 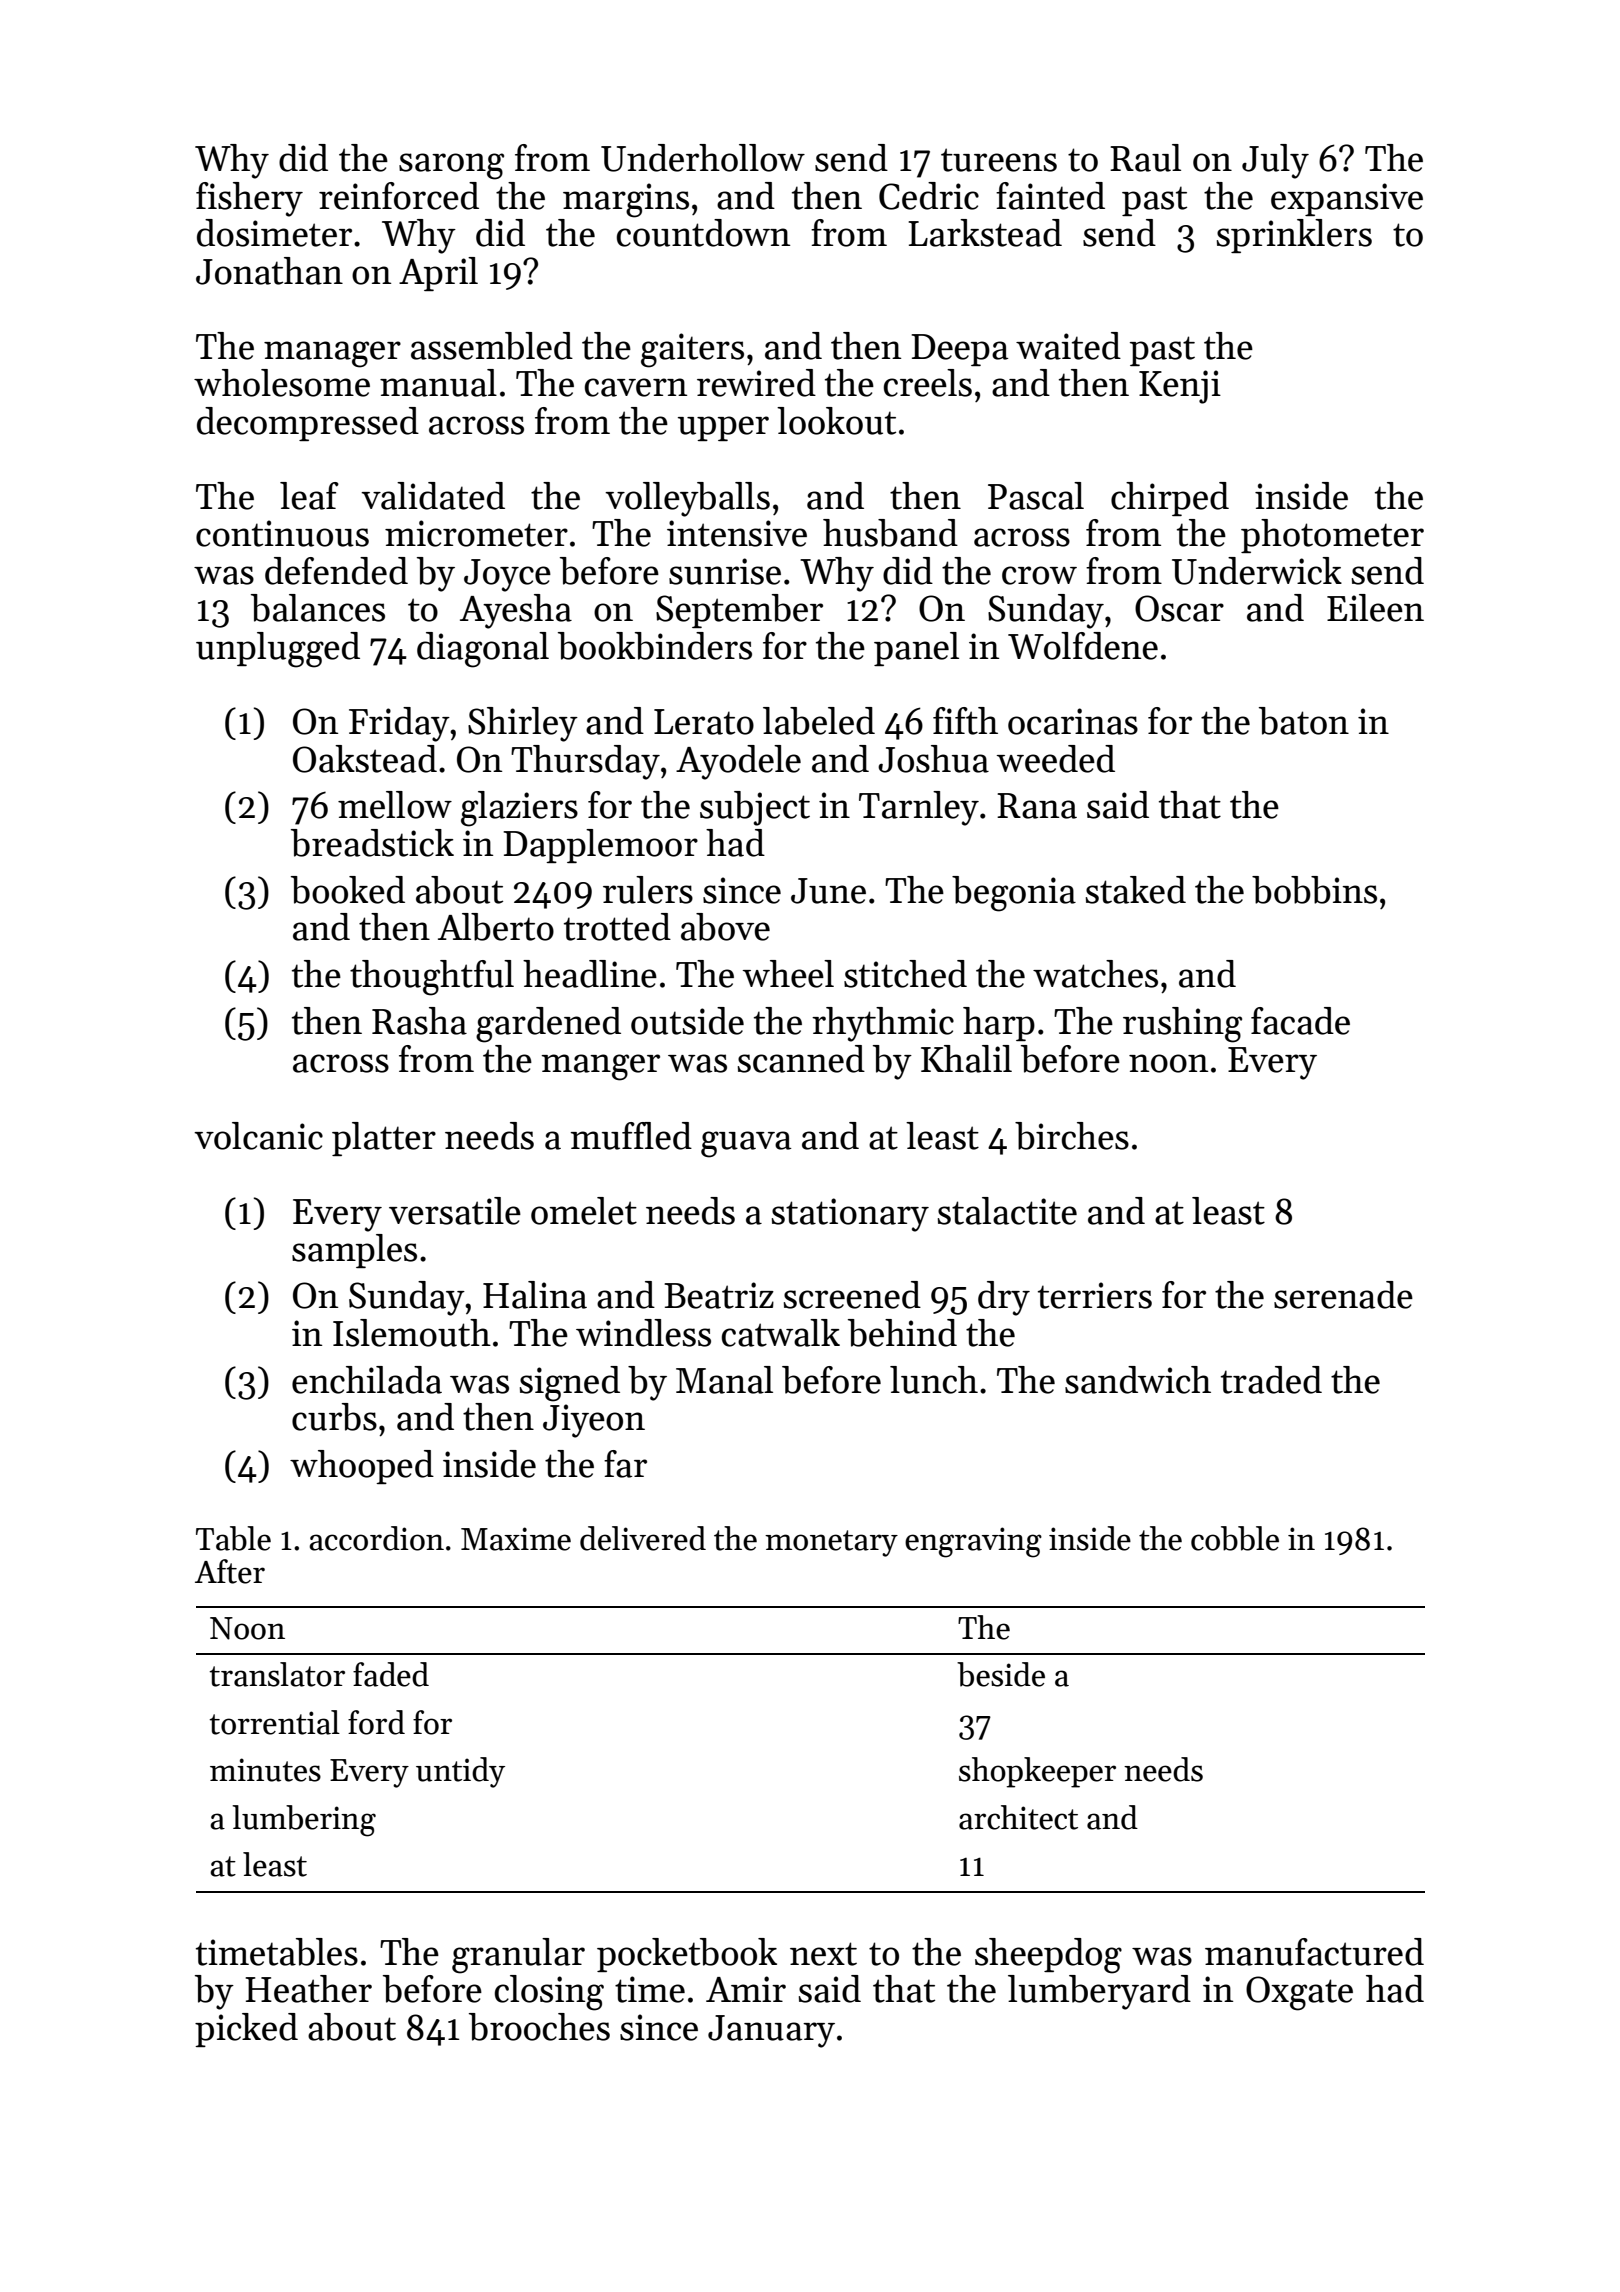 What do you see at coordinates (1314, 1952) in the image?
I see `manufactured` at bounding box center [1314, 1952].
